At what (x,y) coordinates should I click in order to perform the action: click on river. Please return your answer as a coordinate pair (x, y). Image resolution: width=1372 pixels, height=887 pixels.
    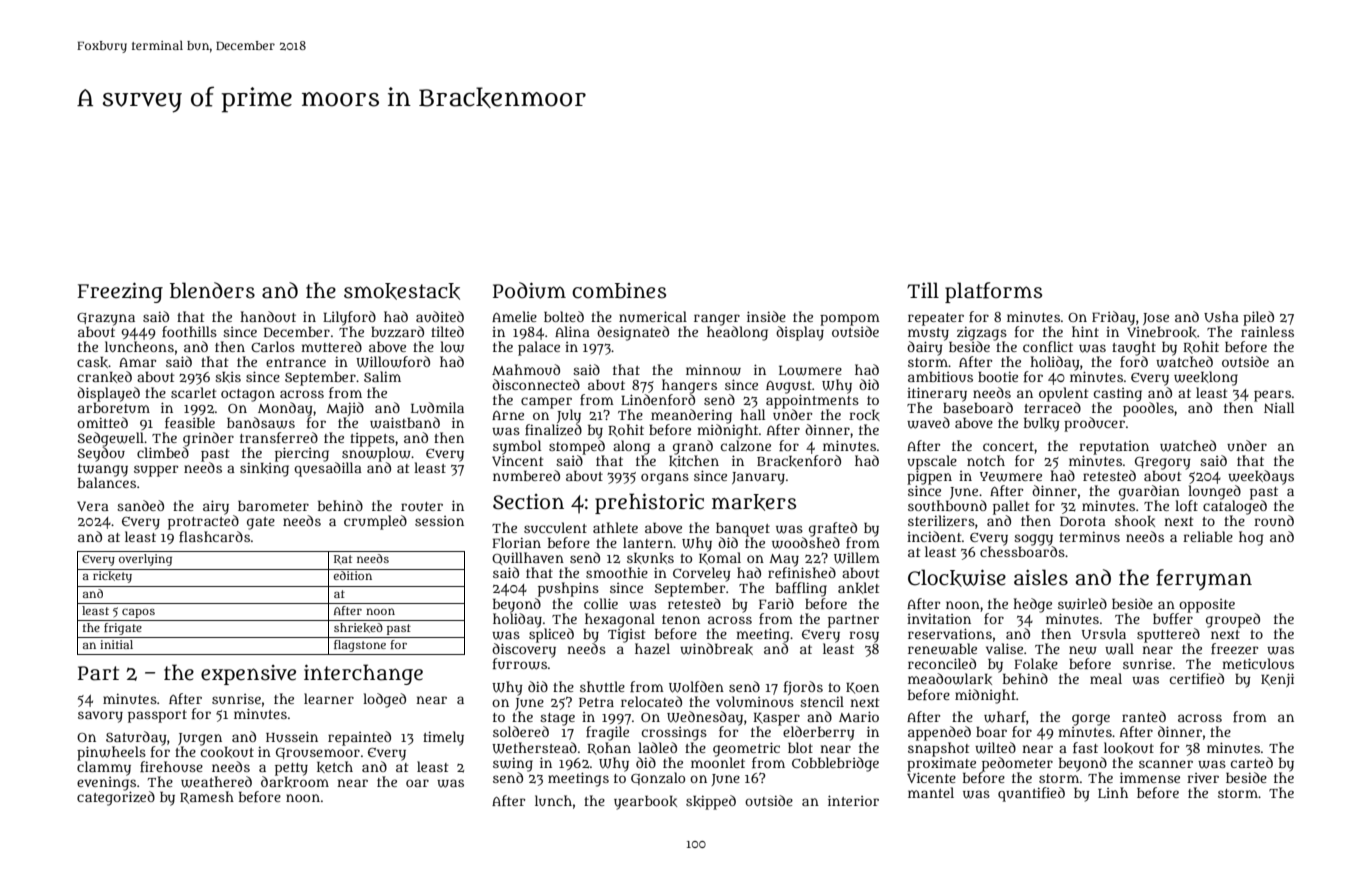
    Looking at the image, I should click on (1203, 778).
